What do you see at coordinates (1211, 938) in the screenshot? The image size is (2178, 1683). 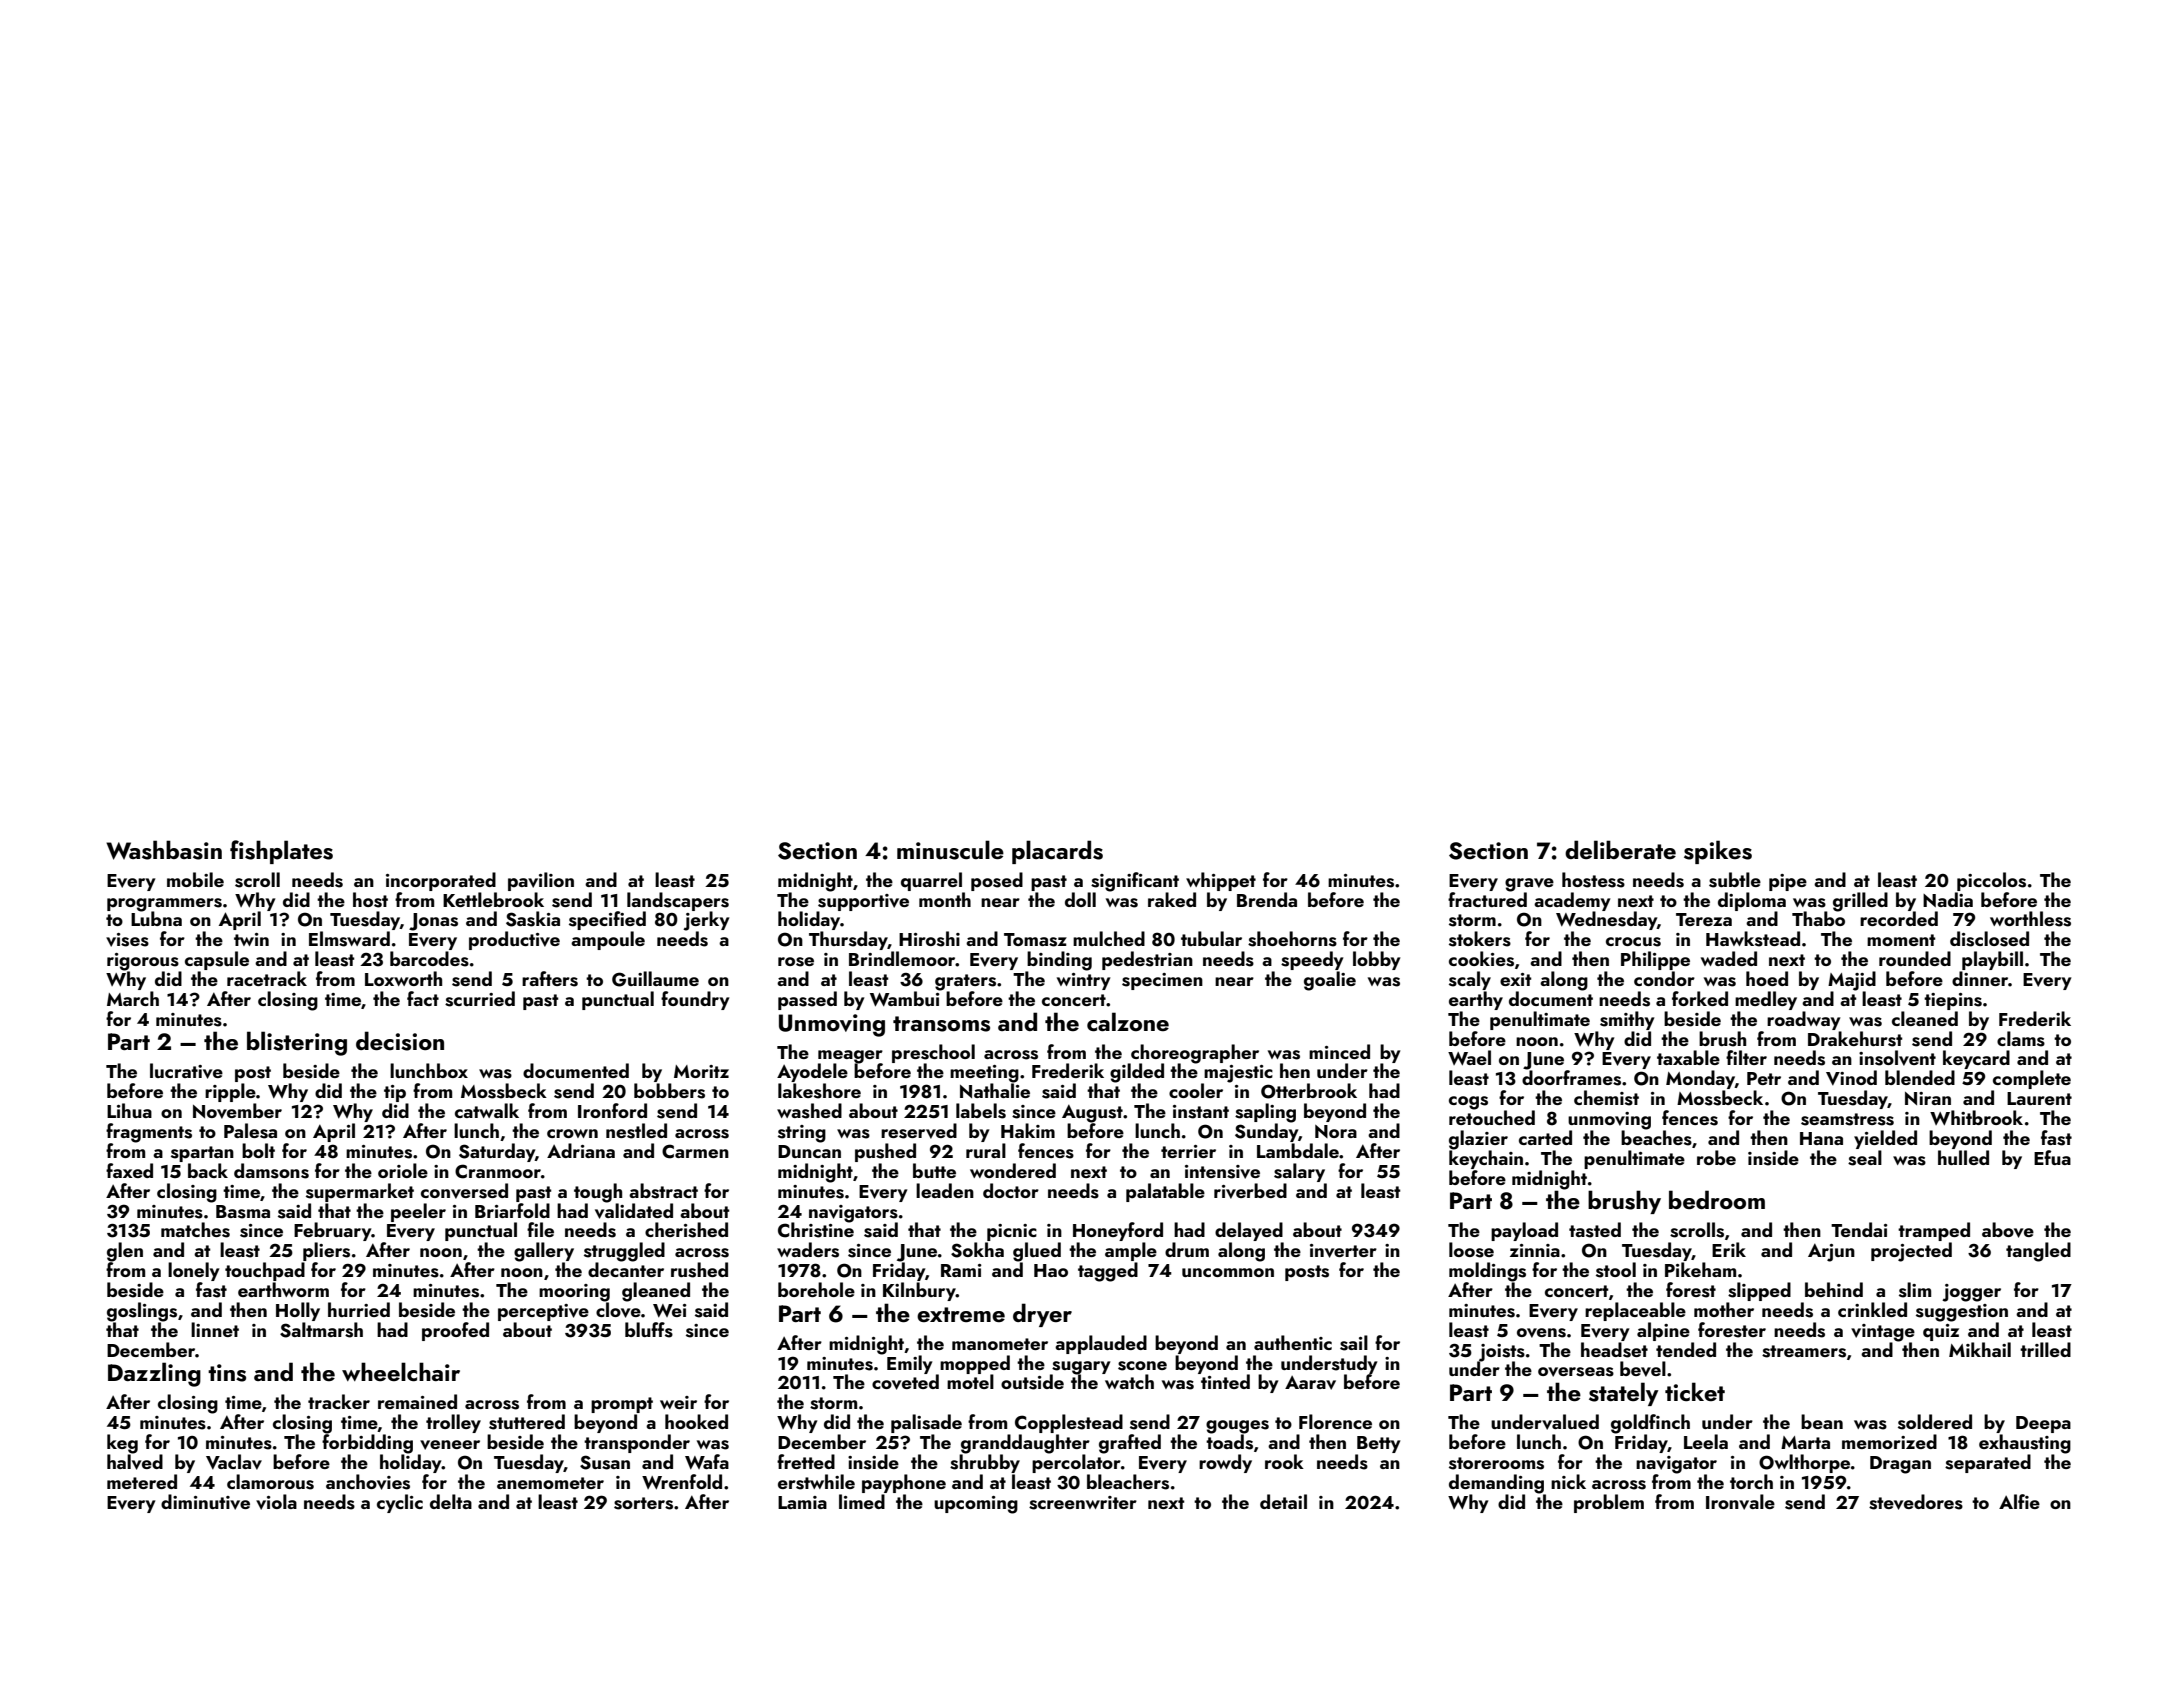 I see `tubular` at bounding box center [1211, 938].
